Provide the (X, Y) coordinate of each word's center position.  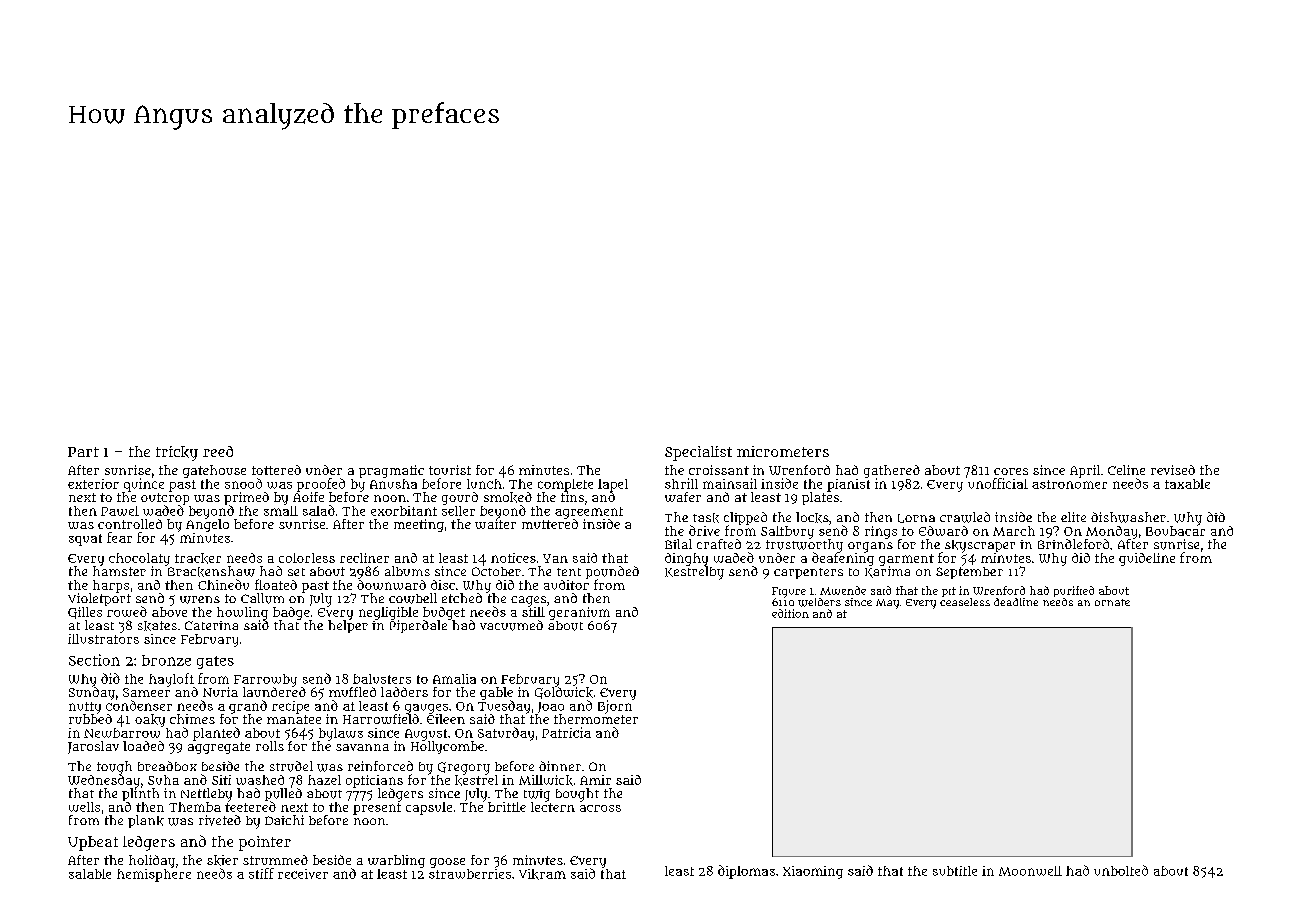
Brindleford (1073, 544)
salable (90, 874)
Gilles (85, 613)
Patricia (566, 732)
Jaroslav (93, 747)
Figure (789, 592)
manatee (294, 719)
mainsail (730, 483)
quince (144, 485)
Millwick (546, 780)
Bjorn (615, 707)
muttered (550, 524)
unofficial (998, 483)
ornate (1112, 602)
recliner (364, 558)
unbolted (1121, 870)
